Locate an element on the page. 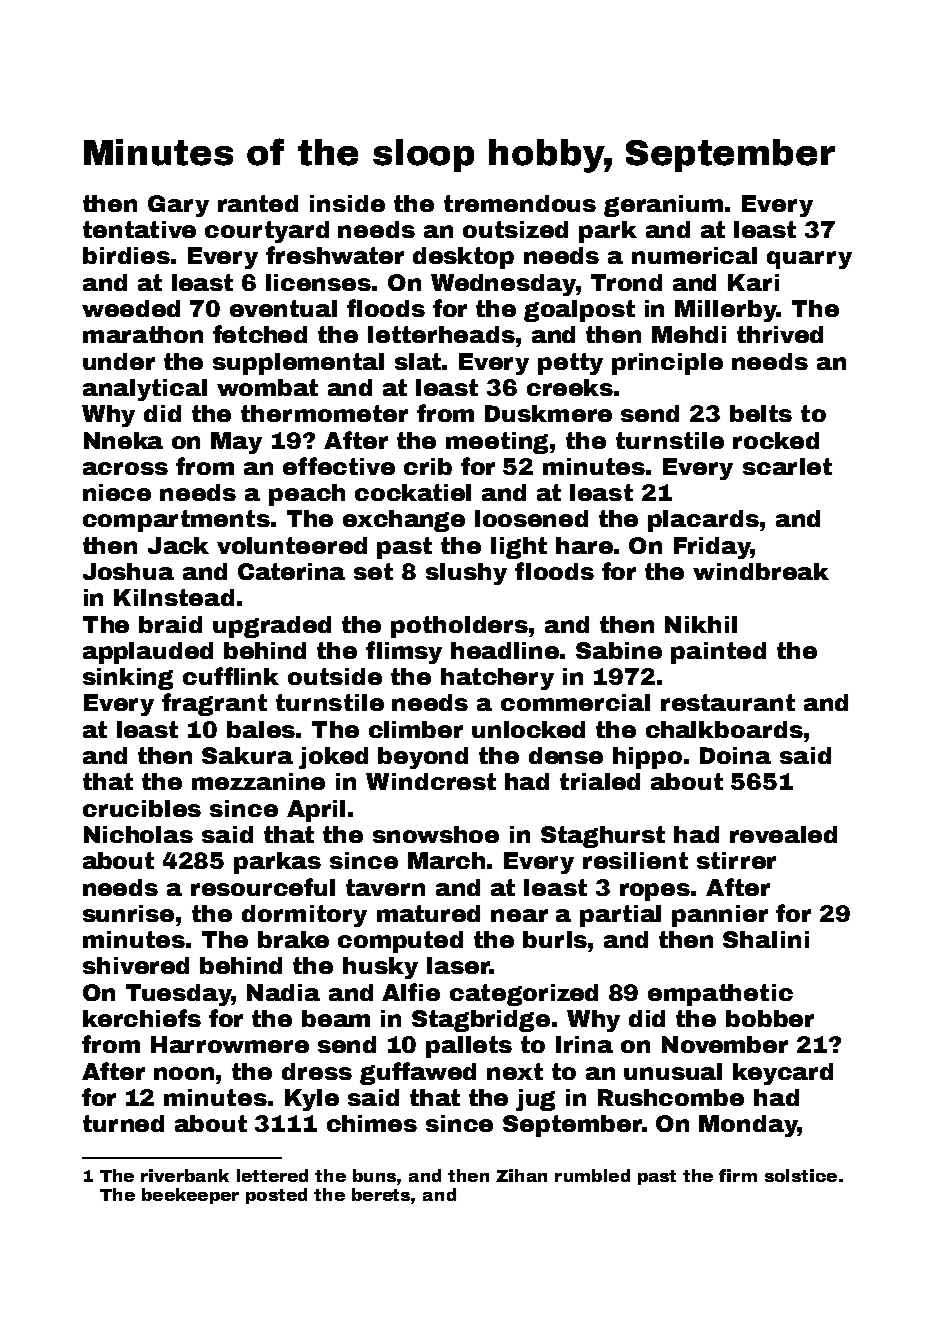 The height and width of the image is (1331, 938). wombat is located at coordinates (267, 387).
